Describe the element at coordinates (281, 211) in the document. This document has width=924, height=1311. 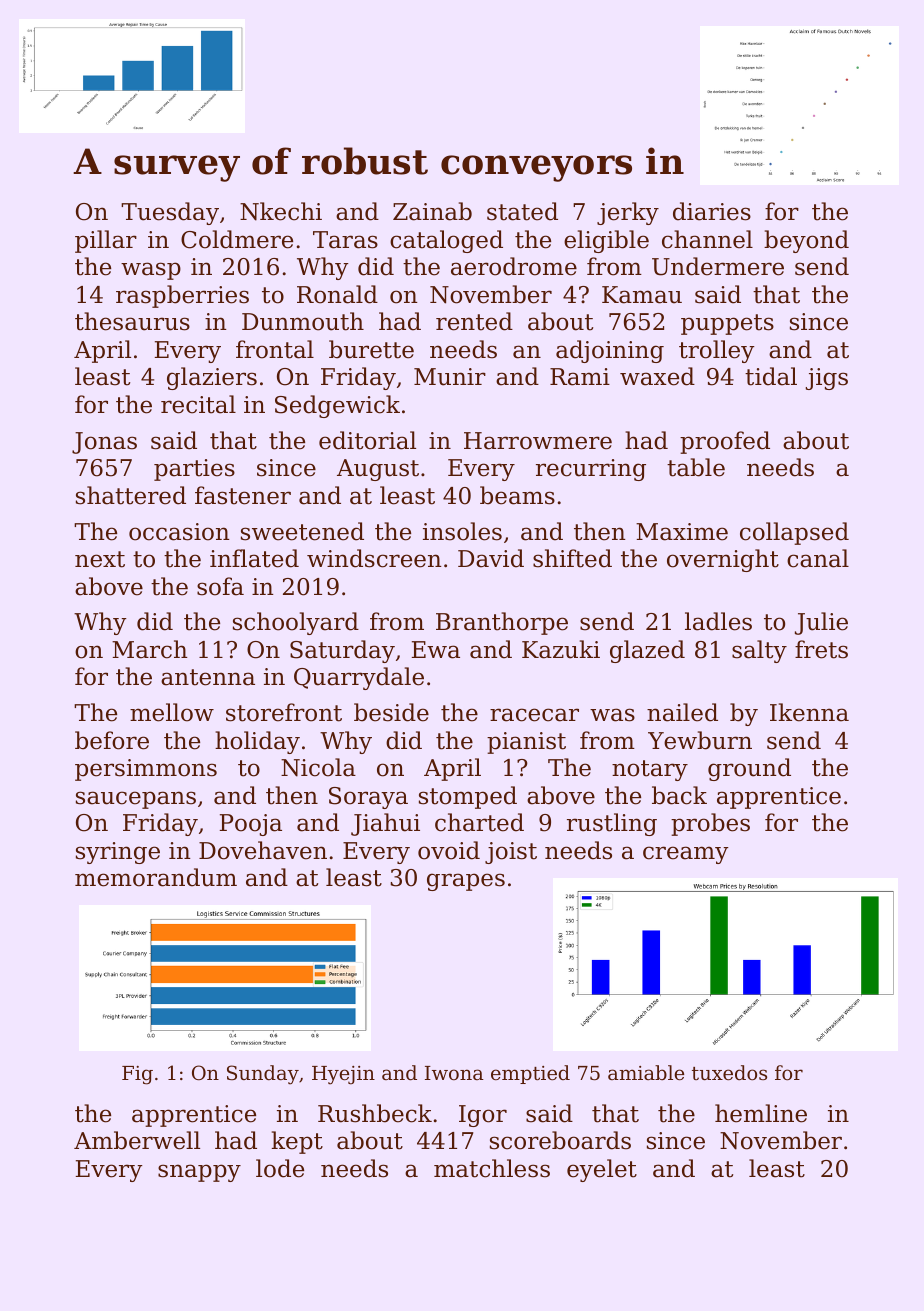
I see `Nkechi` at that location.
